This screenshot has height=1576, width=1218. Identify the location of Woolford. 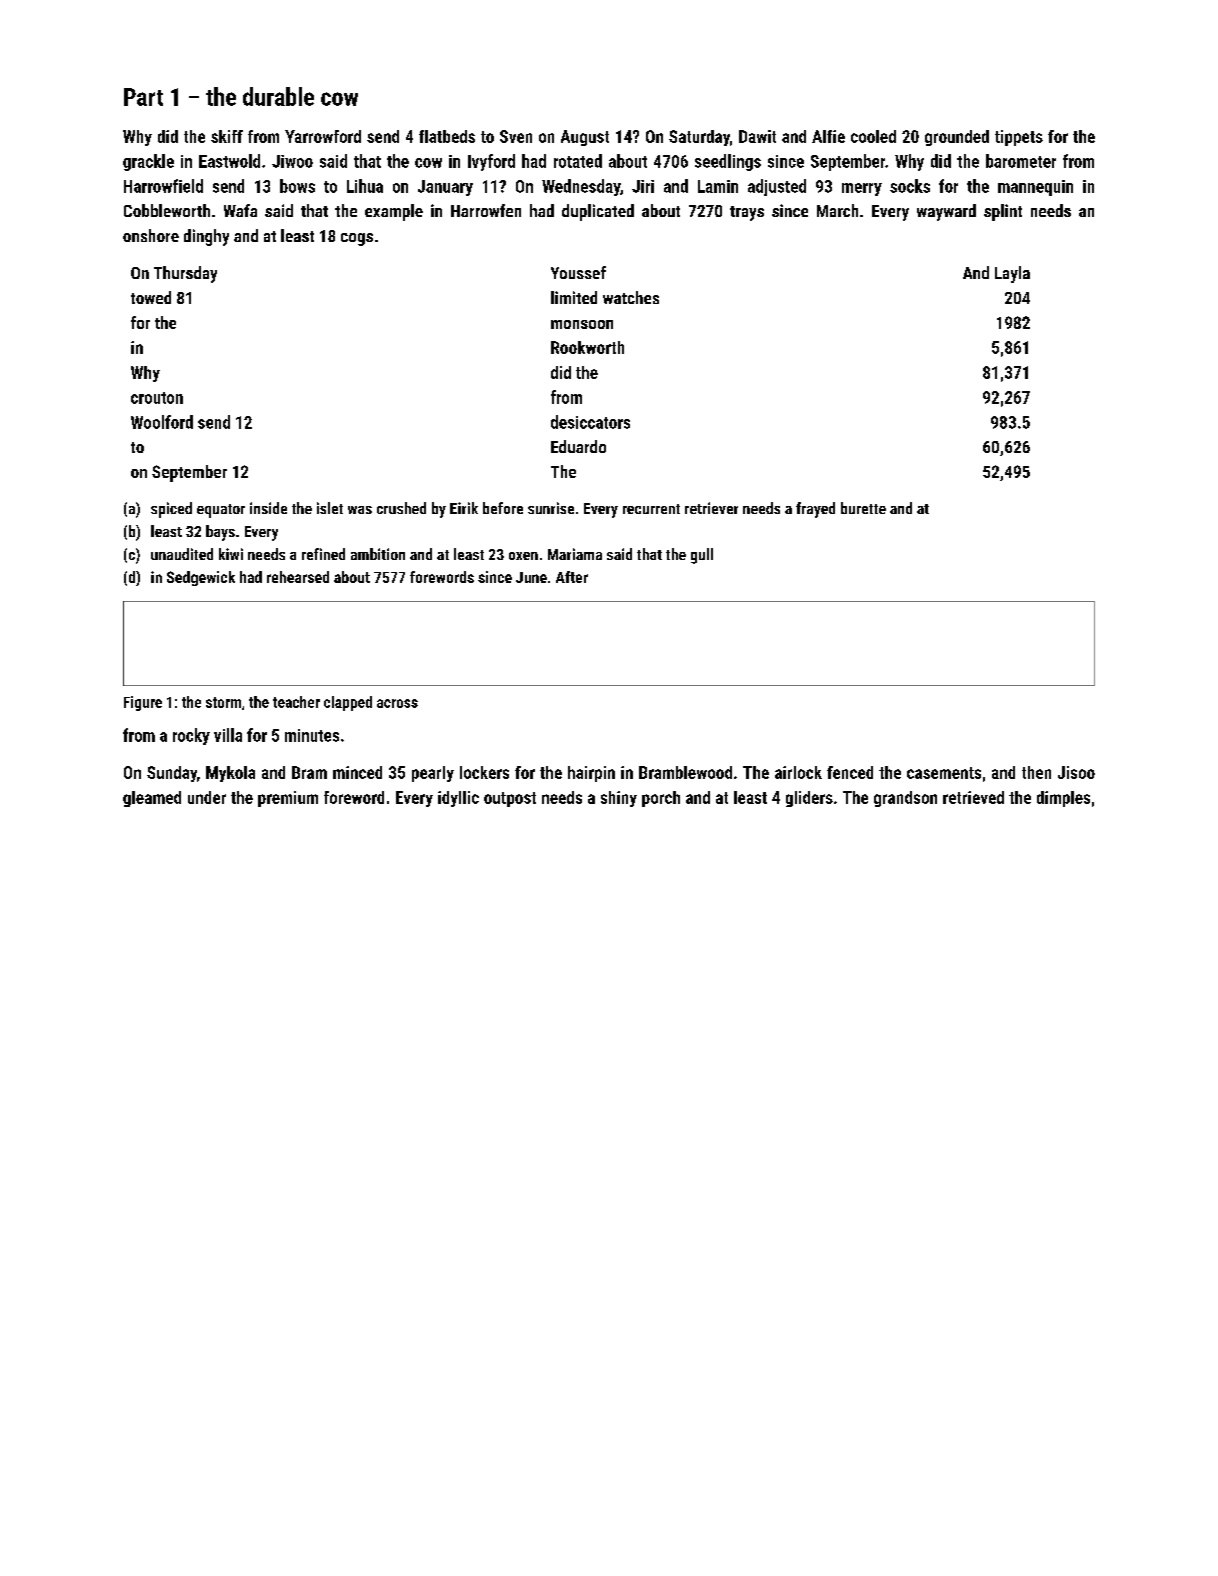
(162, 422).
